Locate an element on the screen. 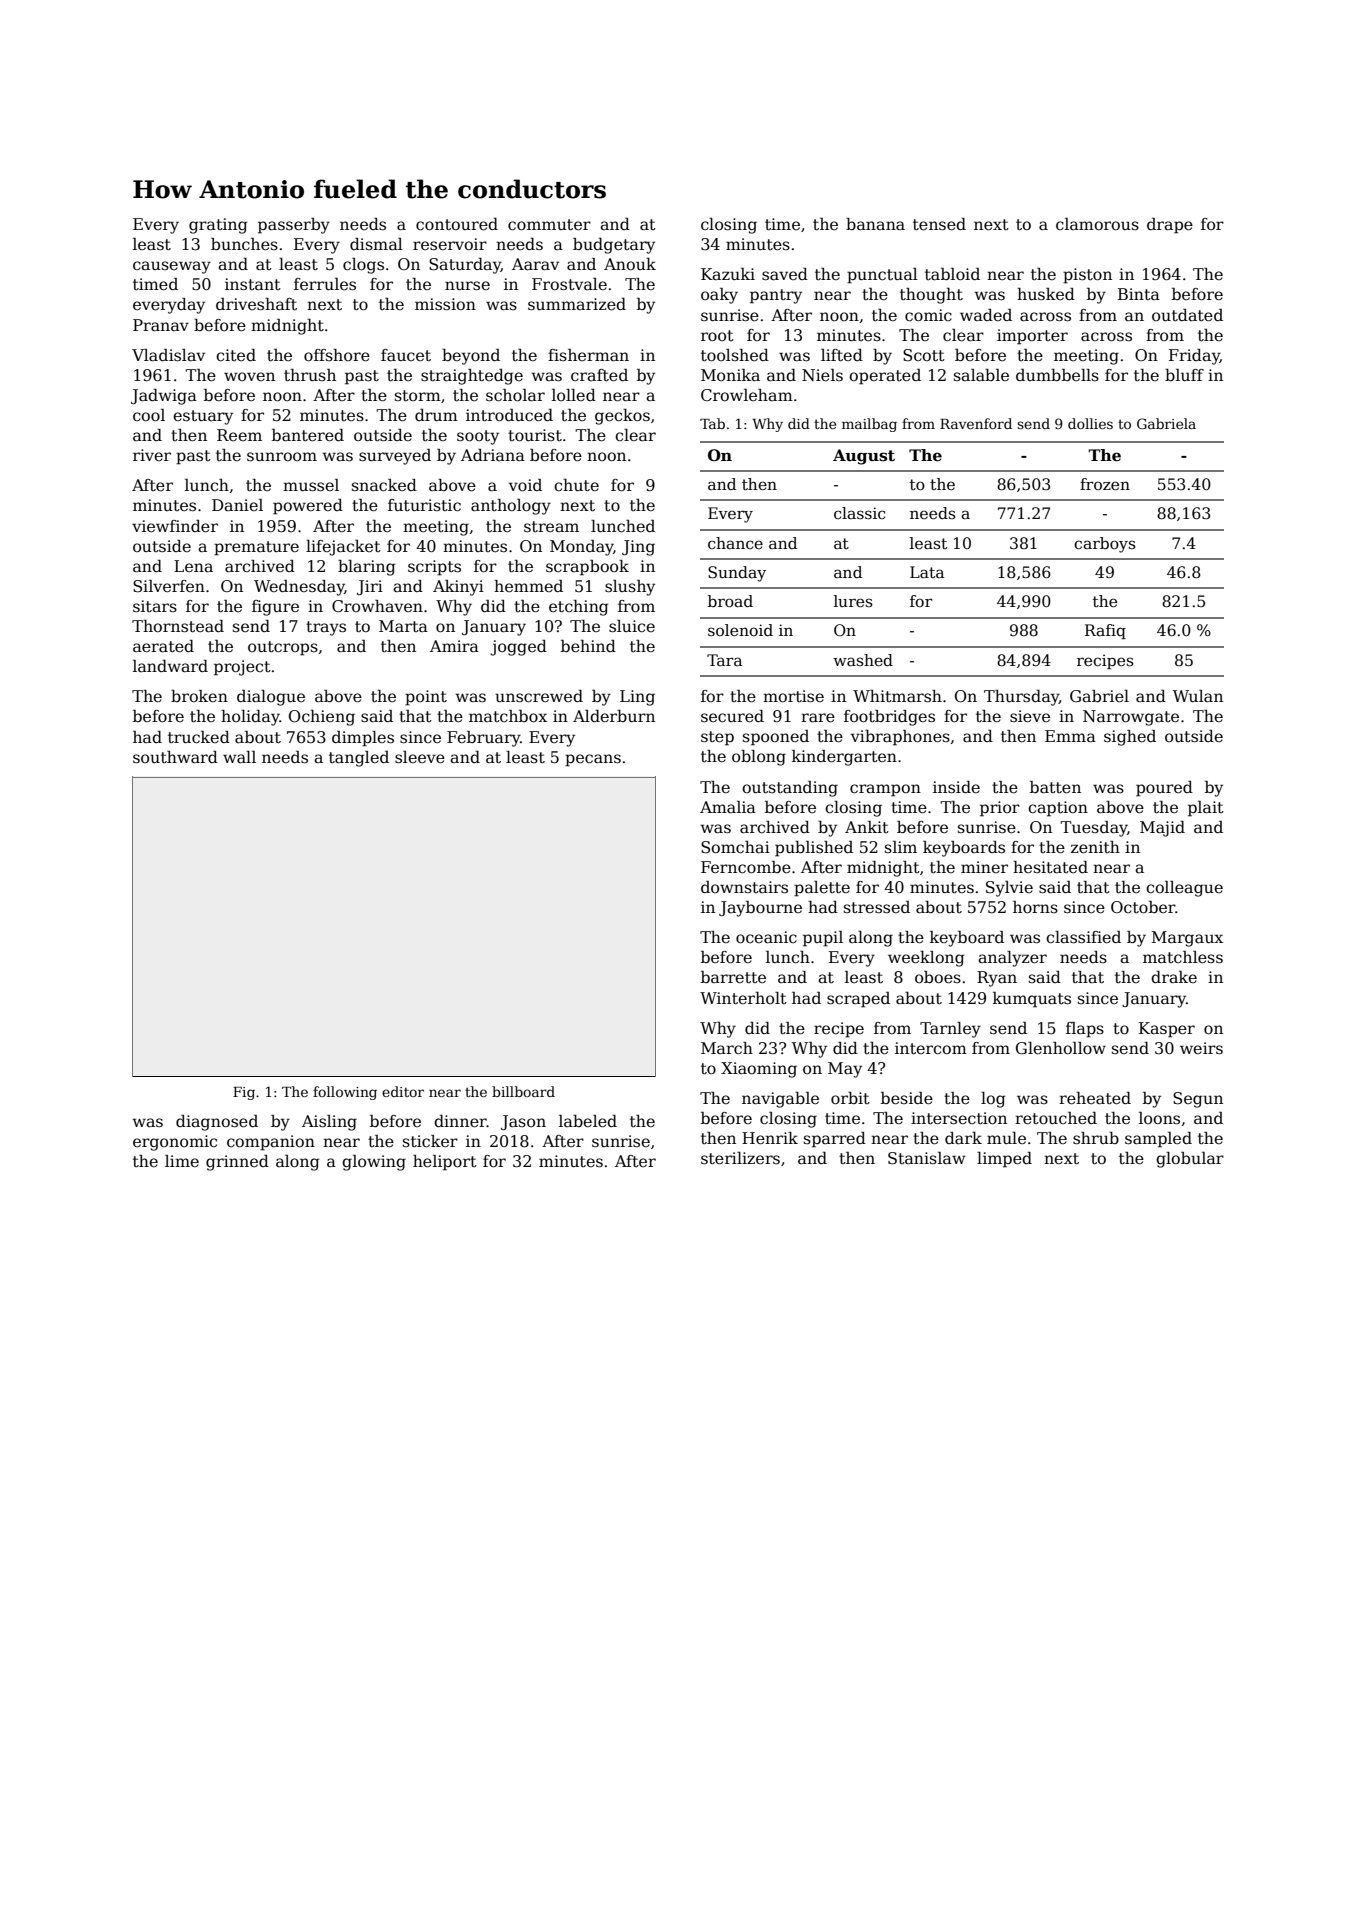 This screenshot has width=1356, height=1918. commuter is located at coordinates (549, 225).
